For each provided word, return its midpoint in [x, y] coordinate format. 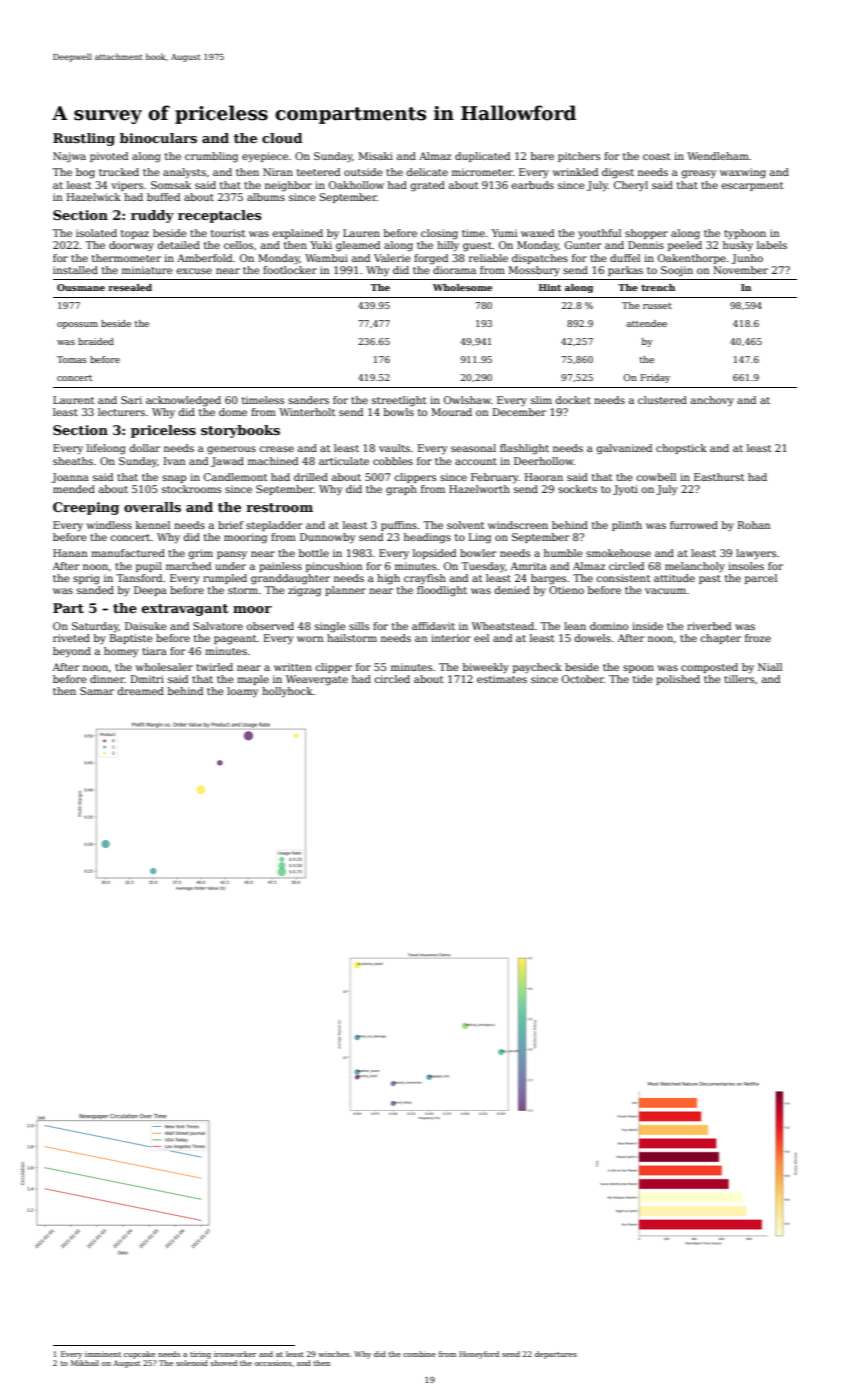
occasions [273, 1363]
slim [541, 400]
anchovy [712, 401]
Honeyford [479, 1355]
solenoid [192, 1363]
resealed [130, 287]
